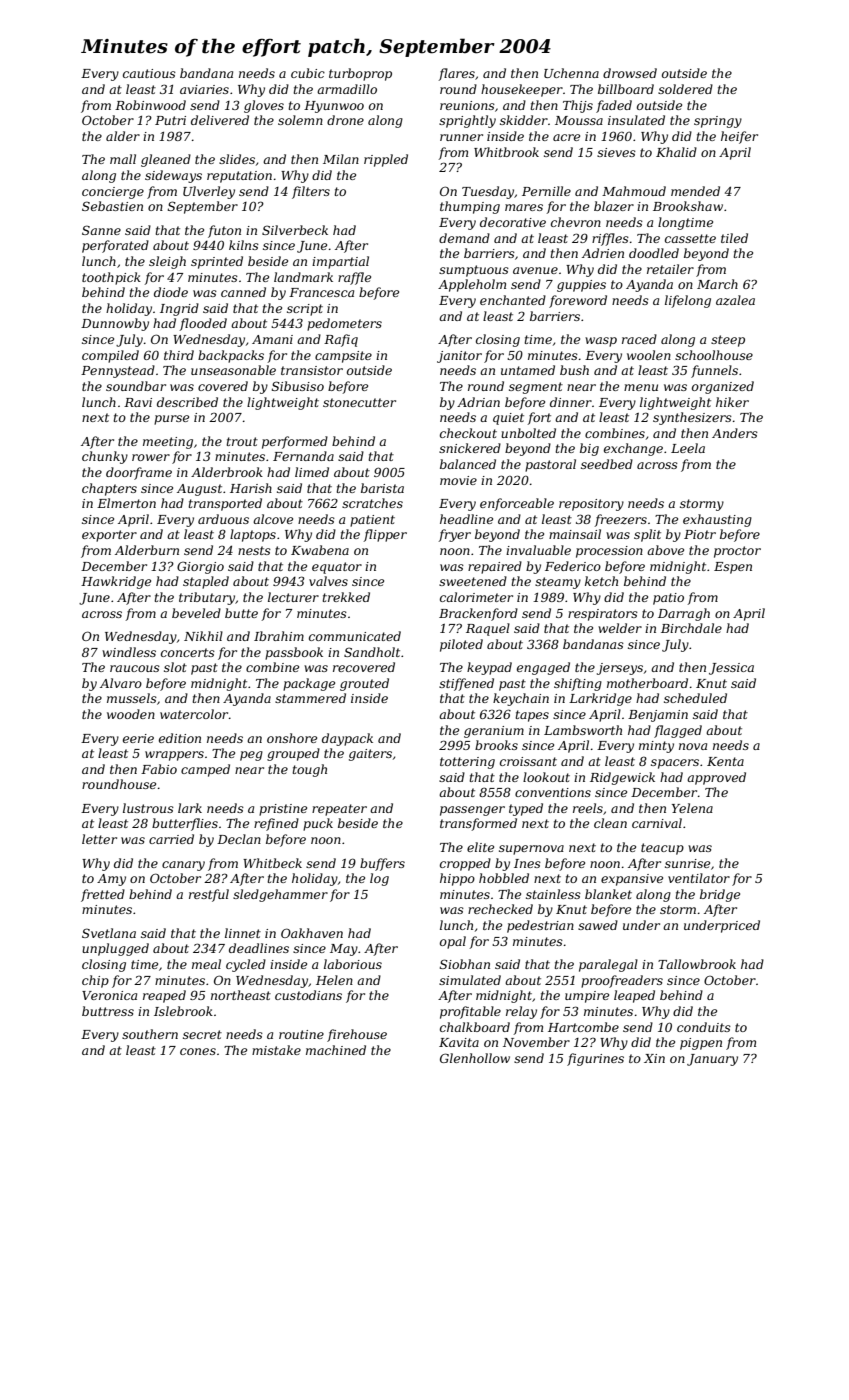 This screenshot has width=849, height=1400. What do you see at coordinates (360, 74) in the screenshot?
I see `turboprop` at bounding box center [360, 74].
